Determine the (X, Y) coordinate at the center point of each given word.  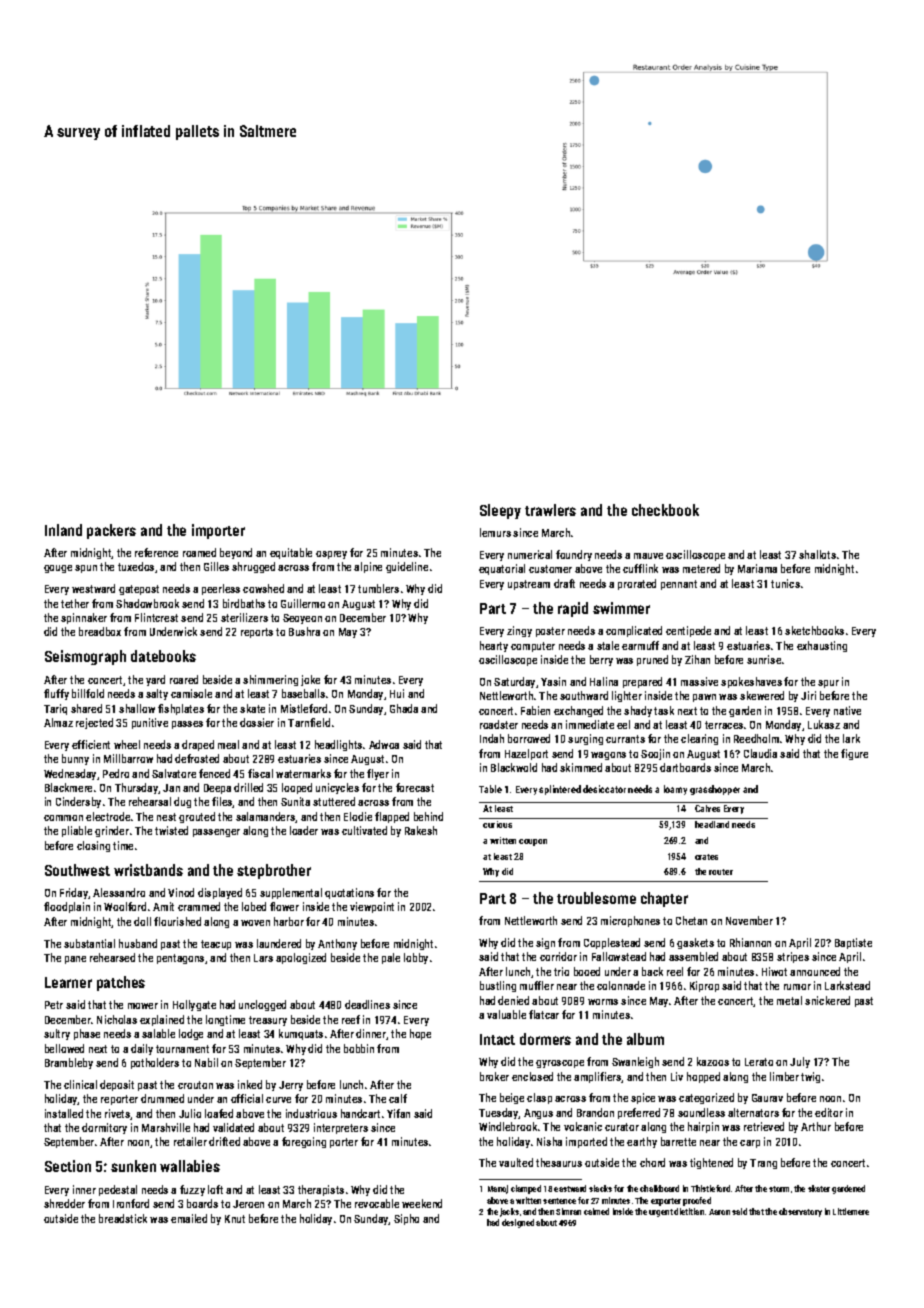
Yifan (398, 1113)
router (721, 872)
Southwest (77, 870)
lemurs (495, 532)
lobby (416, 958)
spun (86, 569)
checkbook (665, 510)
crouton (195, 1085)
